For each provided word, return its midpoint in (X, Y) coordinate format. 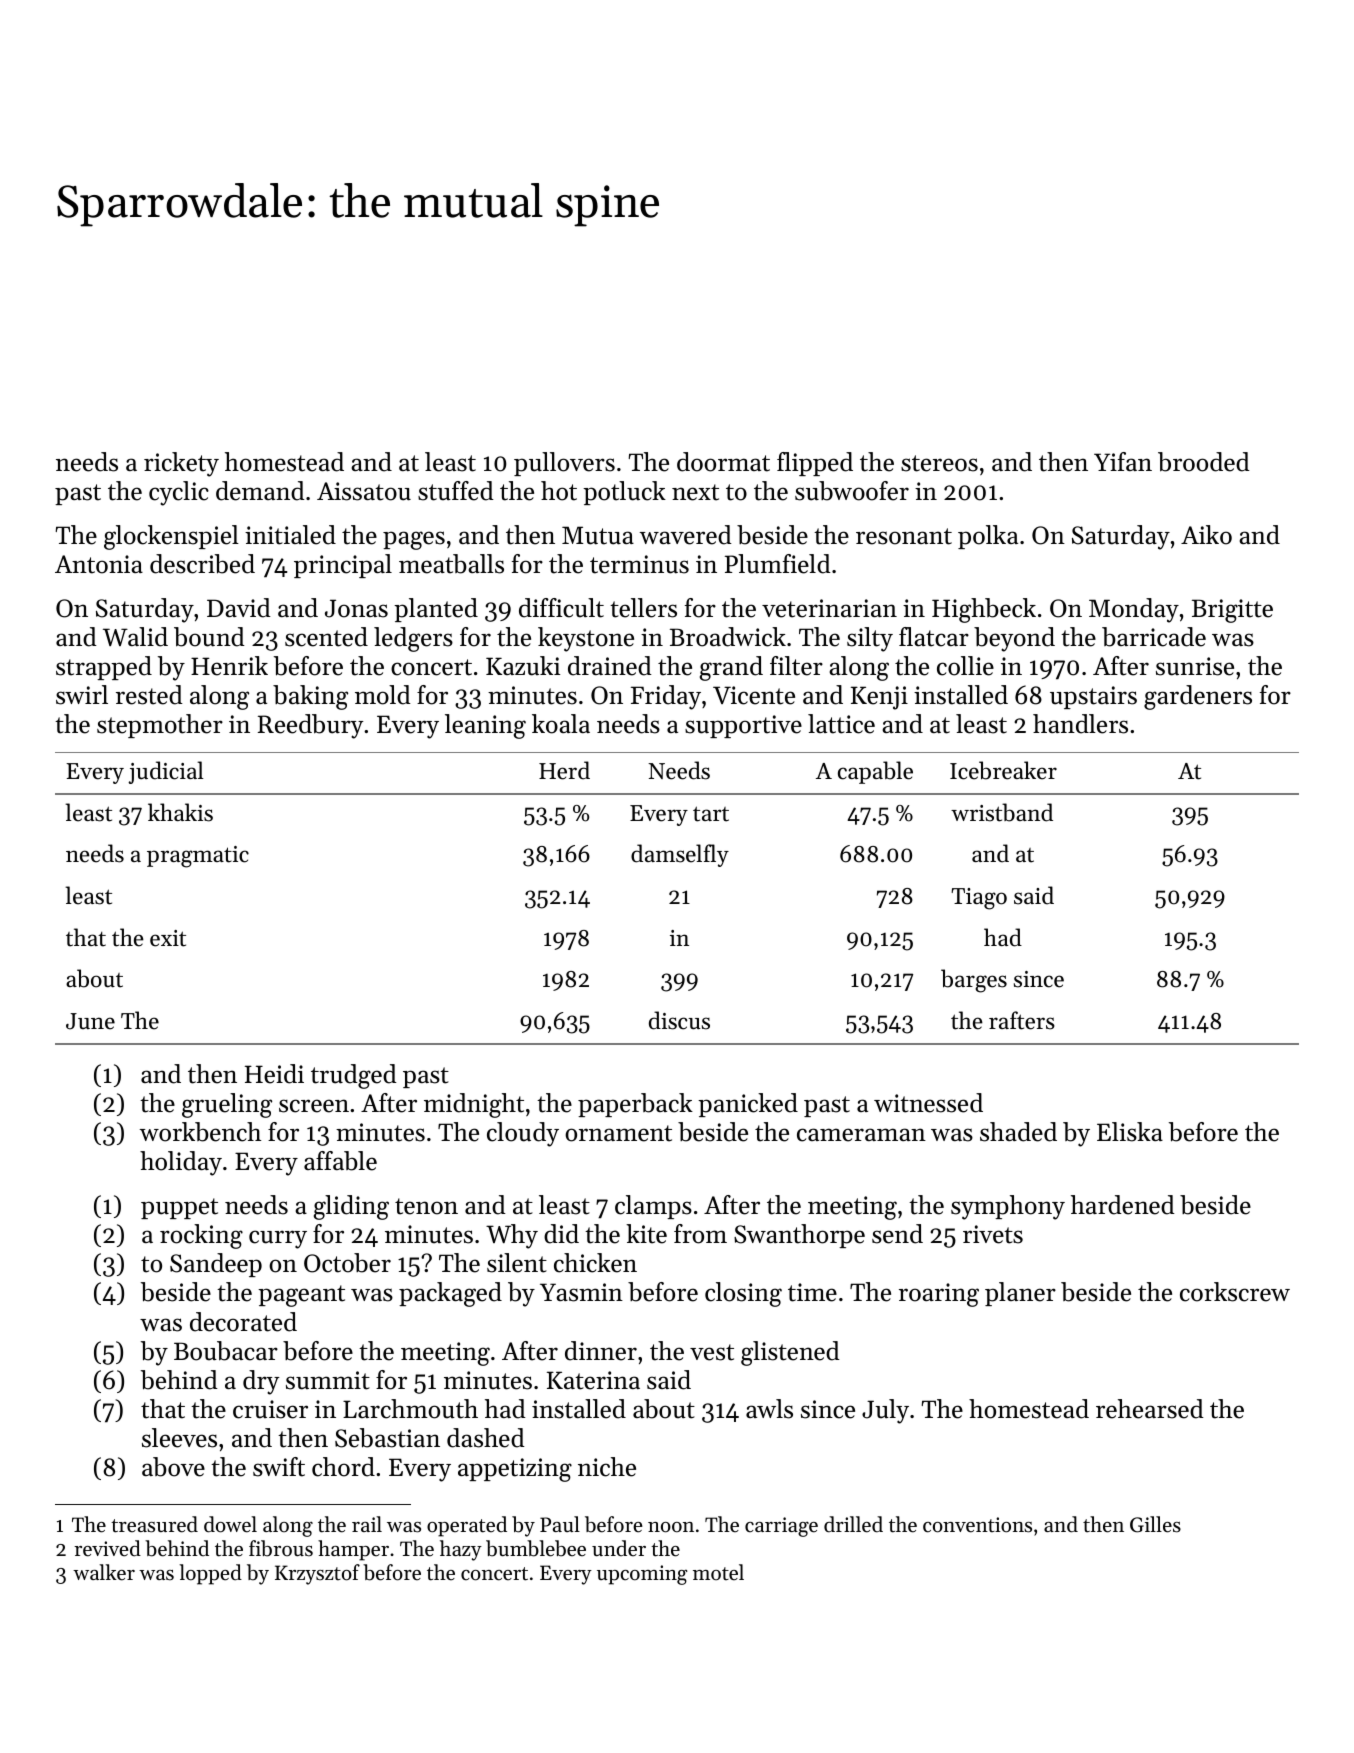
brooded (1204, 462)
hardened (1123, 1205)
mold (383, 695)
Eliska (1130, 1132)
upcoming (642, 1575)
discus (679, 1020)
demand (260, 491)
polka (988, 537)
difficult (561, 608)
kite (646, 1234)
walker (104, 1572)
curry (278, 1239)
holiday (181, 1163)
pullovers (564, 464)
